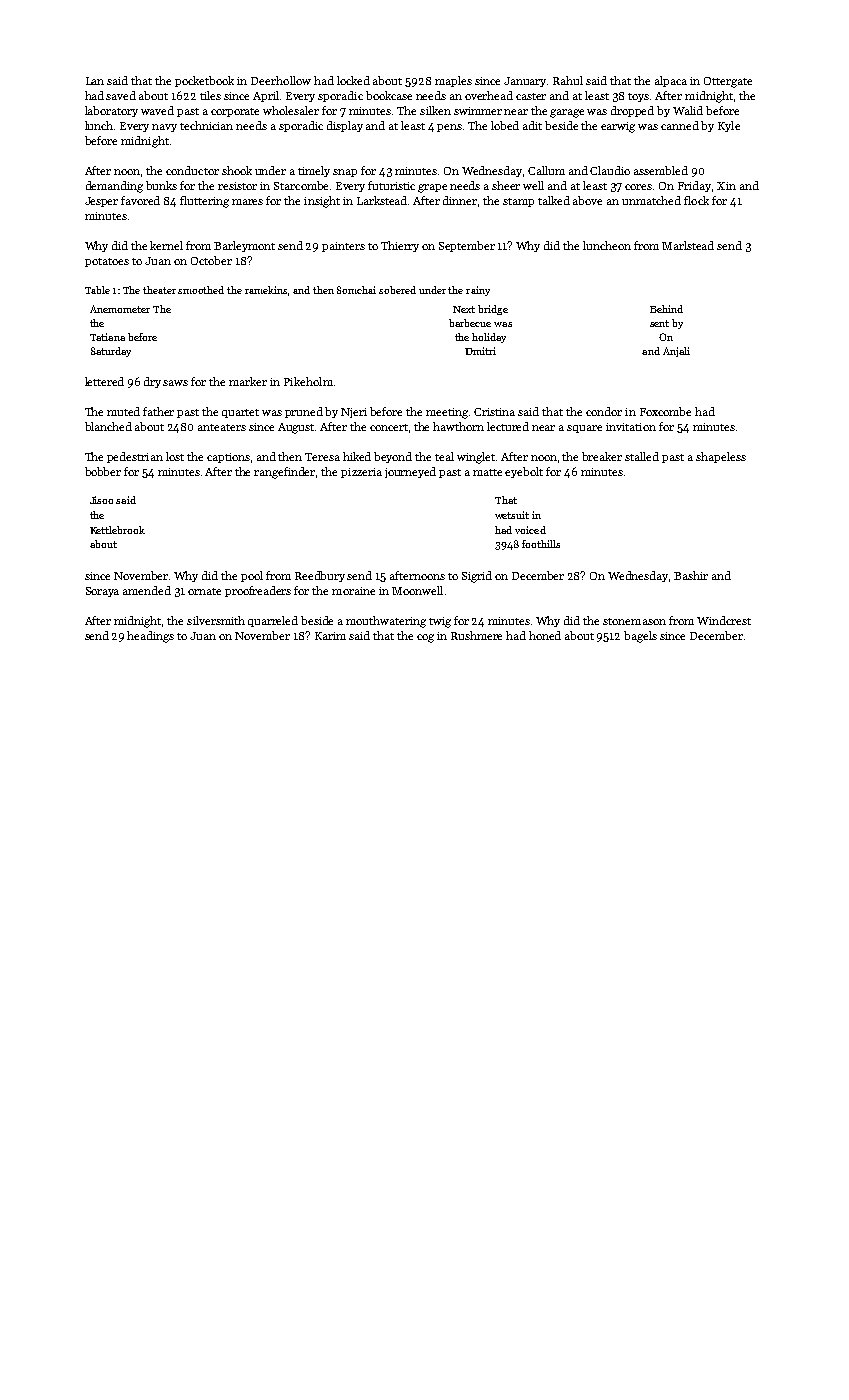 This screenshot has width=849, height=1400. What do you see at coordinates (680, 125) in the screenshot?
I see `canned` at bounding box center [680, 125].
